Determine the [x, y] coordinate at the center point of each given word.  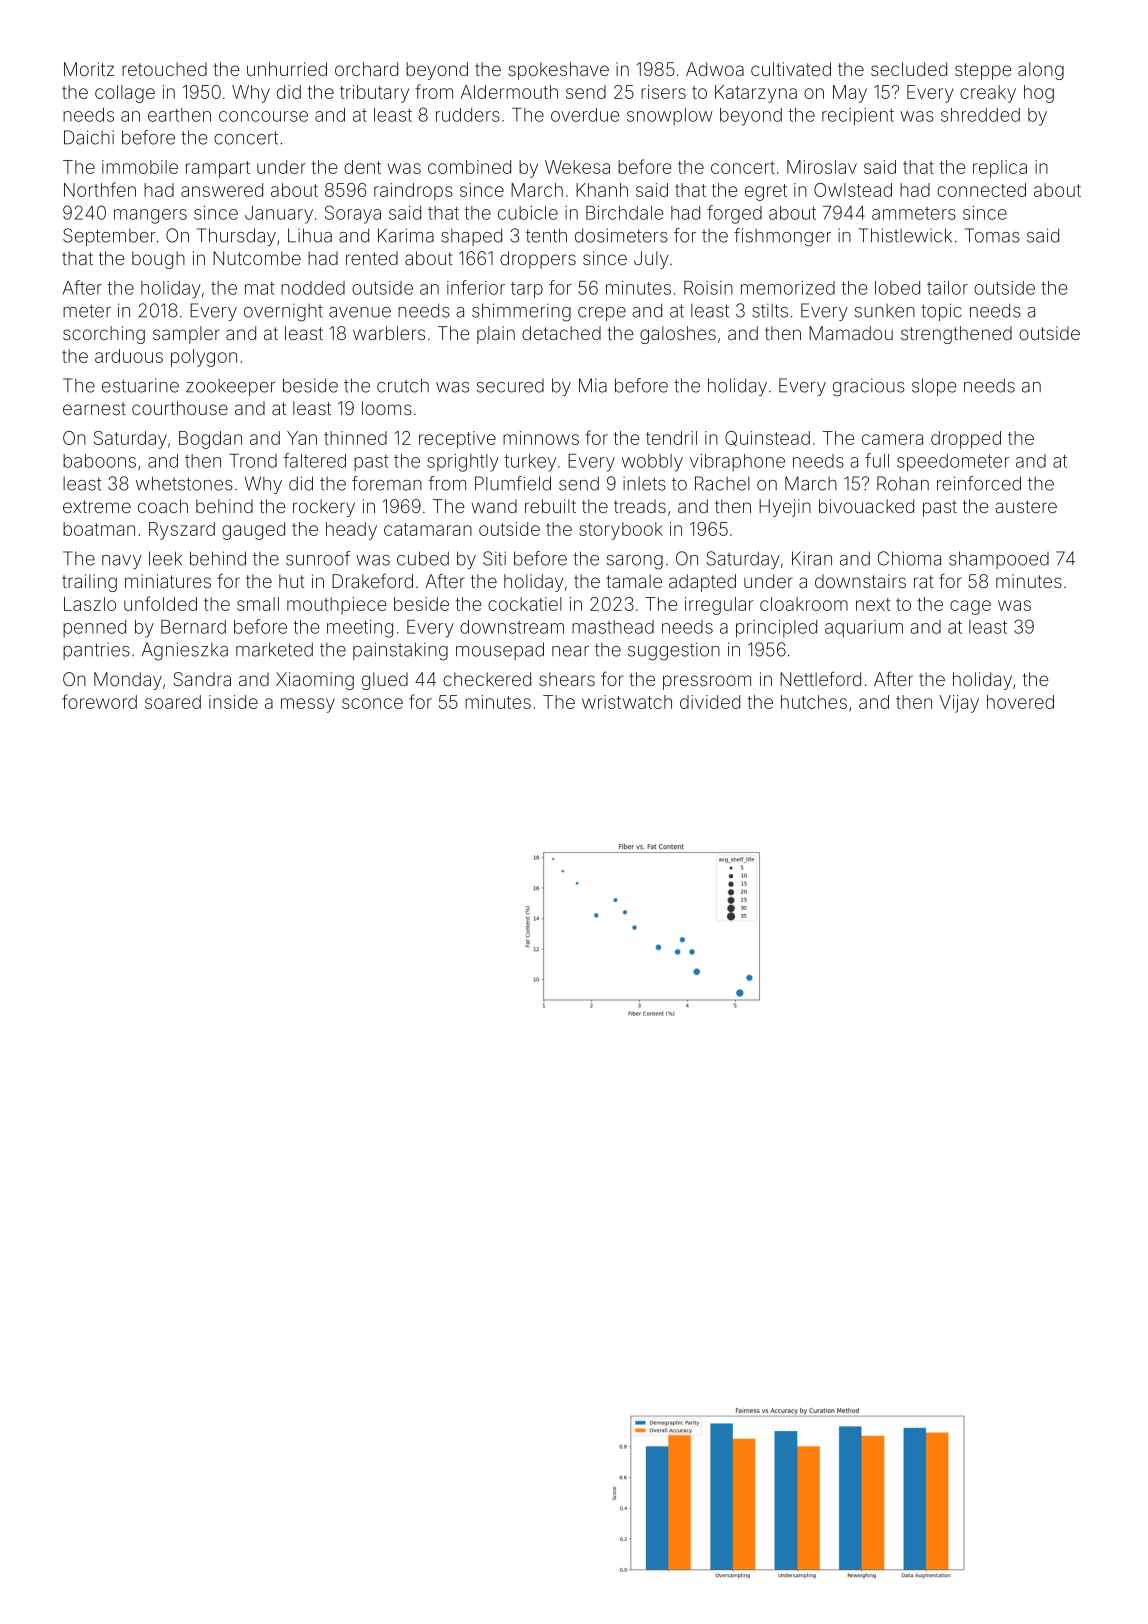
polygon [204, 358]
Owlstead [853, 190]
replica [1000, 169]
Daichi [89, 137]
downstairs [860, 581]
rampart [218, 169]
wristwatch [627, 702]
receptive [457, 440]
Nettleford [820, 678]
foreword [99, 701]
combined [469, 167]
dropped [966, 440]
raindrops [413, 192]
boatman [99, 529]
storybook [621, 531]
